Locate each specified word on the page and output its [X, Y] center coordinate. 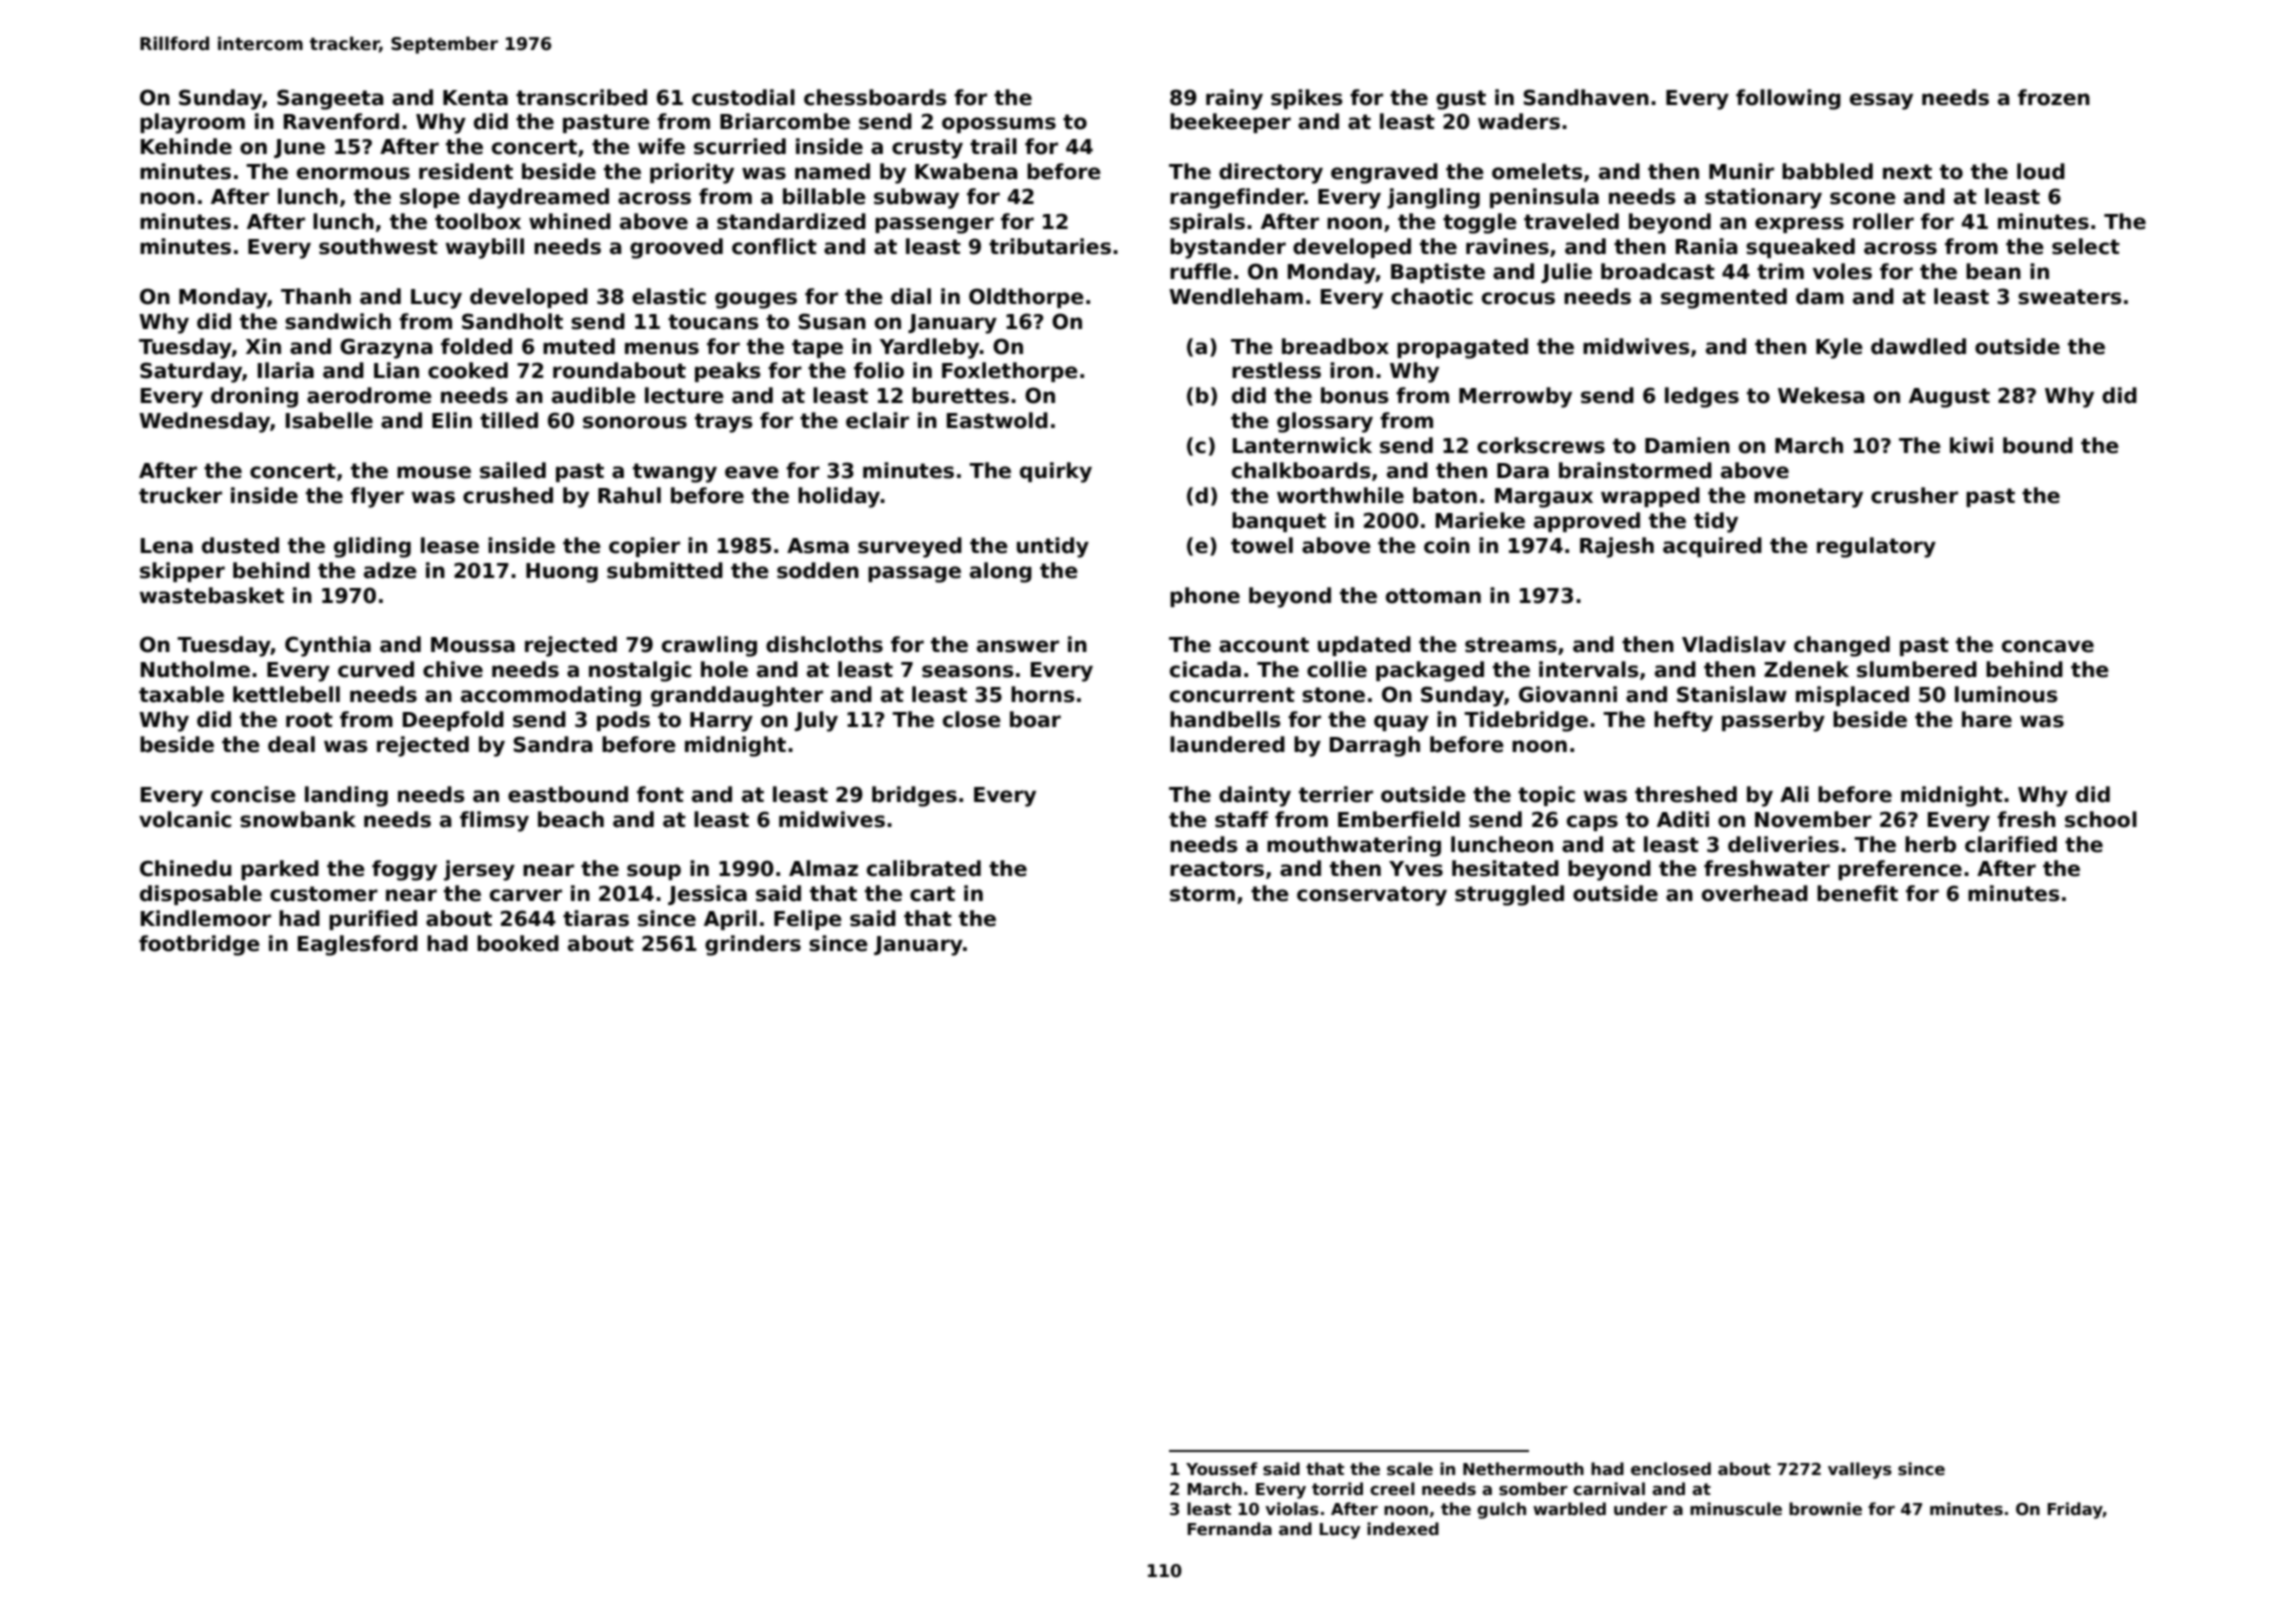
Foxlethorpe [1010, 372]
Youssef [1222, 1469]
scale [1410, 1469]
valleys [1860, 1470]
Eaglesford [358, 945]
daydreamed [538, 198]
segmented [1724, 298]
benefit [1857, 893]
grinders [753, 945]
